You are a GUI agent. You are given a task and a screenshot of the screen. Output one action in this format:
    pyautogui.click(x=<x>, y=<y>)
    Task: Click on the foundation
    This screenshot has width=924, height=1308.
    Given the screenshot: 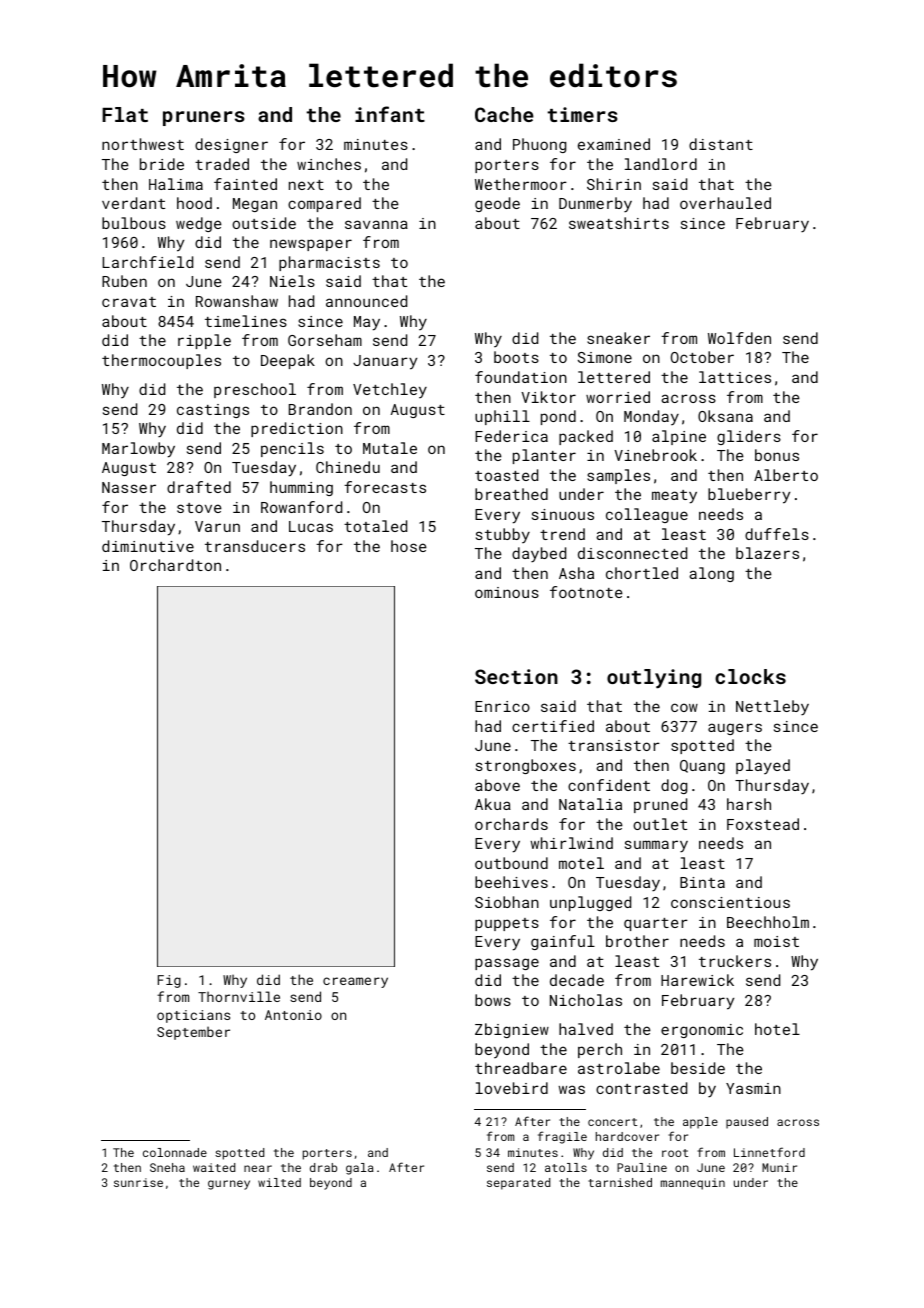 What is the action you would take?
    pyautogui.click(x=521, y=377)
